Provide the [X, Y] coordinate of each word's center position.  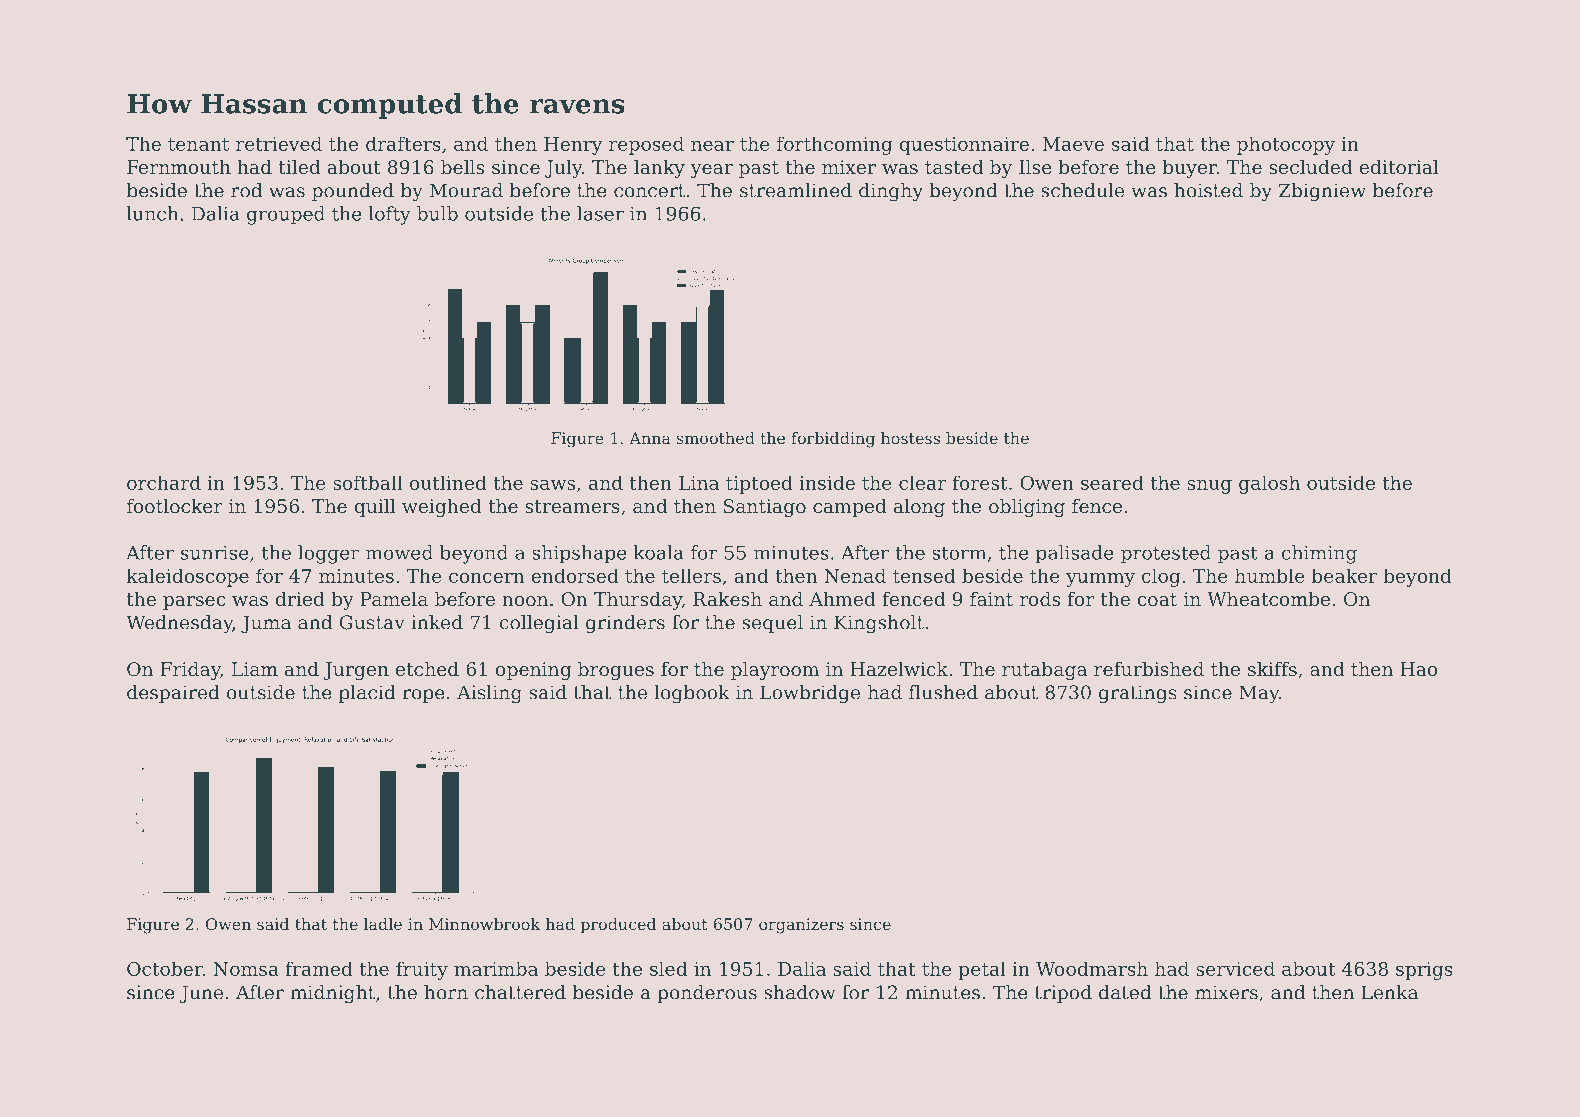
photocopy [1286, 145]
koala [659, 552]
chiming [1319, 554]
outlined [448, 482]
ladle [383, 924]
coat [1157, 599]
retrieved [279, 143]
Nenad [855, 575]
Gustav [372, 622]
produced [618, 926]
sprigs [1424, 971]
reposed [646, 145]
